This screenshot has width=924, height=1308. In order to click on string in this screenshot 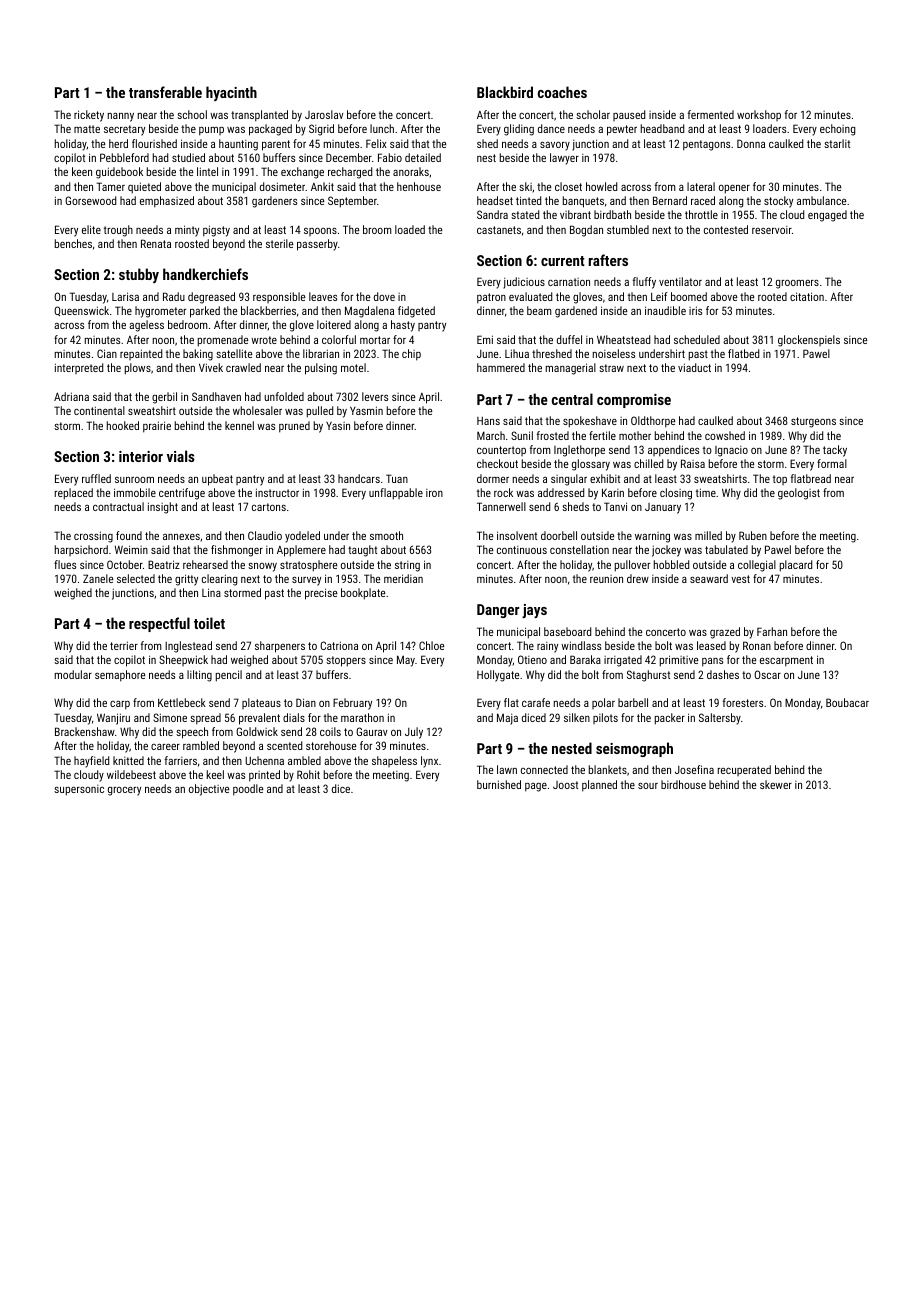, I will do `click(407, 566)`.
